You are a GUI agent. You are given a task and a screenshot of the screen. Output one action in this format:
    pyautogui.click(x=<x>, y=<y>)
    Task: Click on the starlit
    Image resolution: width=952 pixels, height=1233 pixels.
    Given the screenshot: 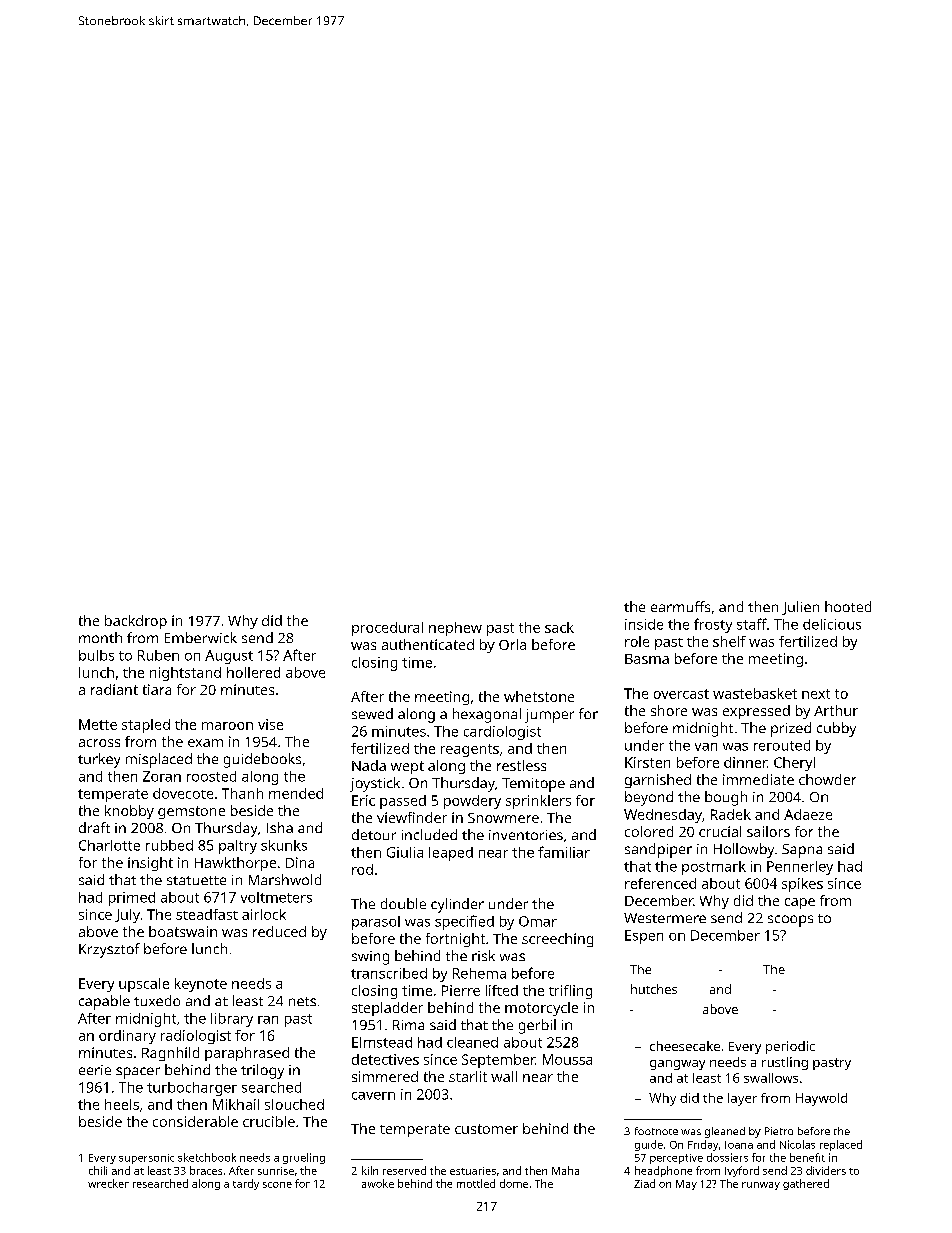 What is the action you would take?
    pyautogui.click(x=468, y=1076)
